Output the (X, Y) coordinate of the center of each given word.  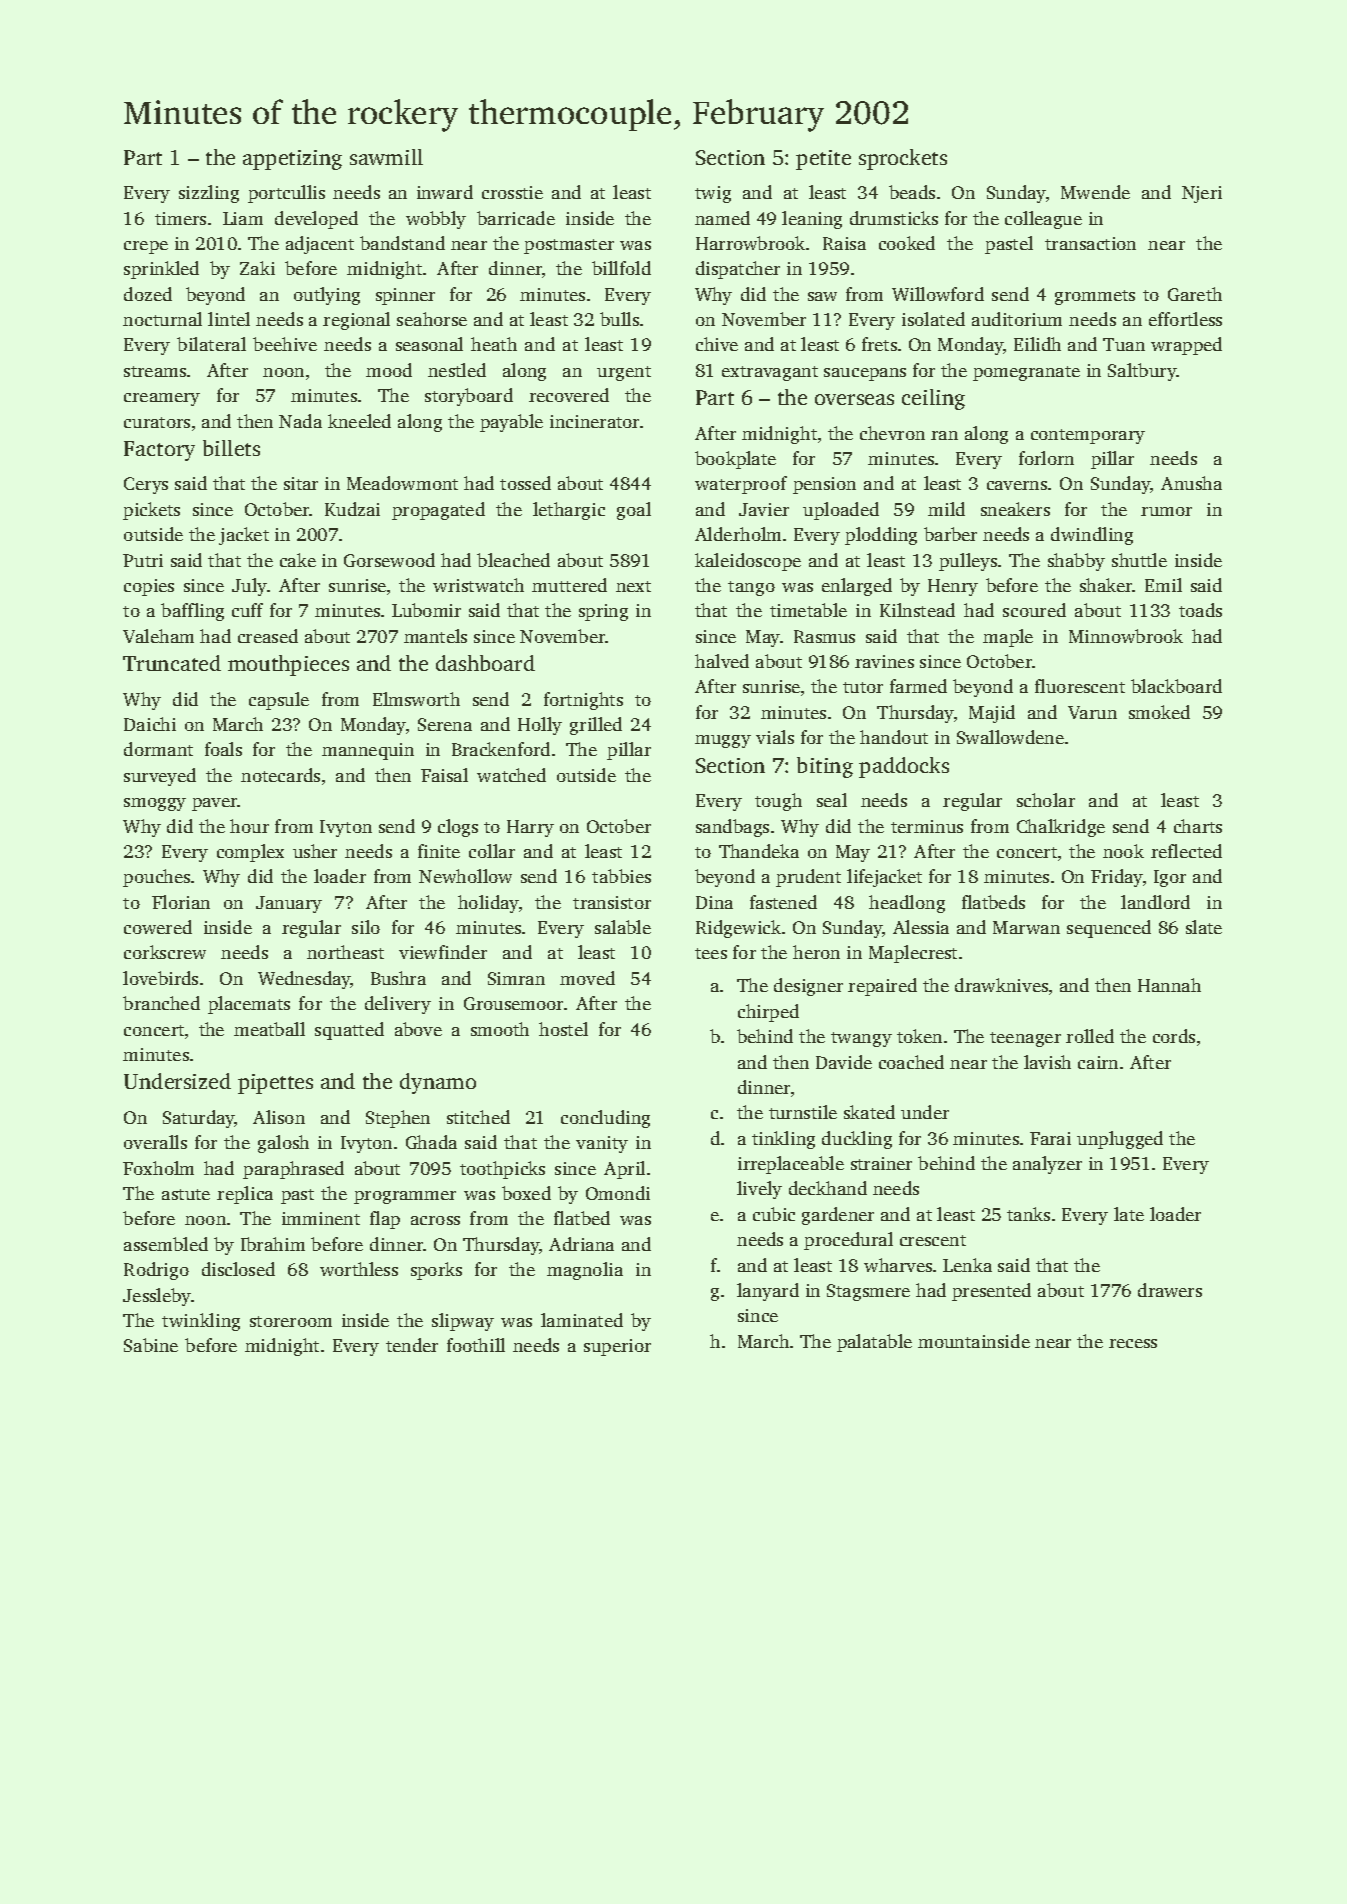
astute (186, 1194)
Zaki (257, 268)
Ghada (431, 1142)
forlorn (1046, 458)
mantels (435, 636)
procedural (848, 1241)
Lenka (967, 1265)
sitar (301, 483)
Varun (1092, 712)
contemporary (1088, 436)
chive (717, 344)
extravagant (770, 373)
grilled (596, 726)
